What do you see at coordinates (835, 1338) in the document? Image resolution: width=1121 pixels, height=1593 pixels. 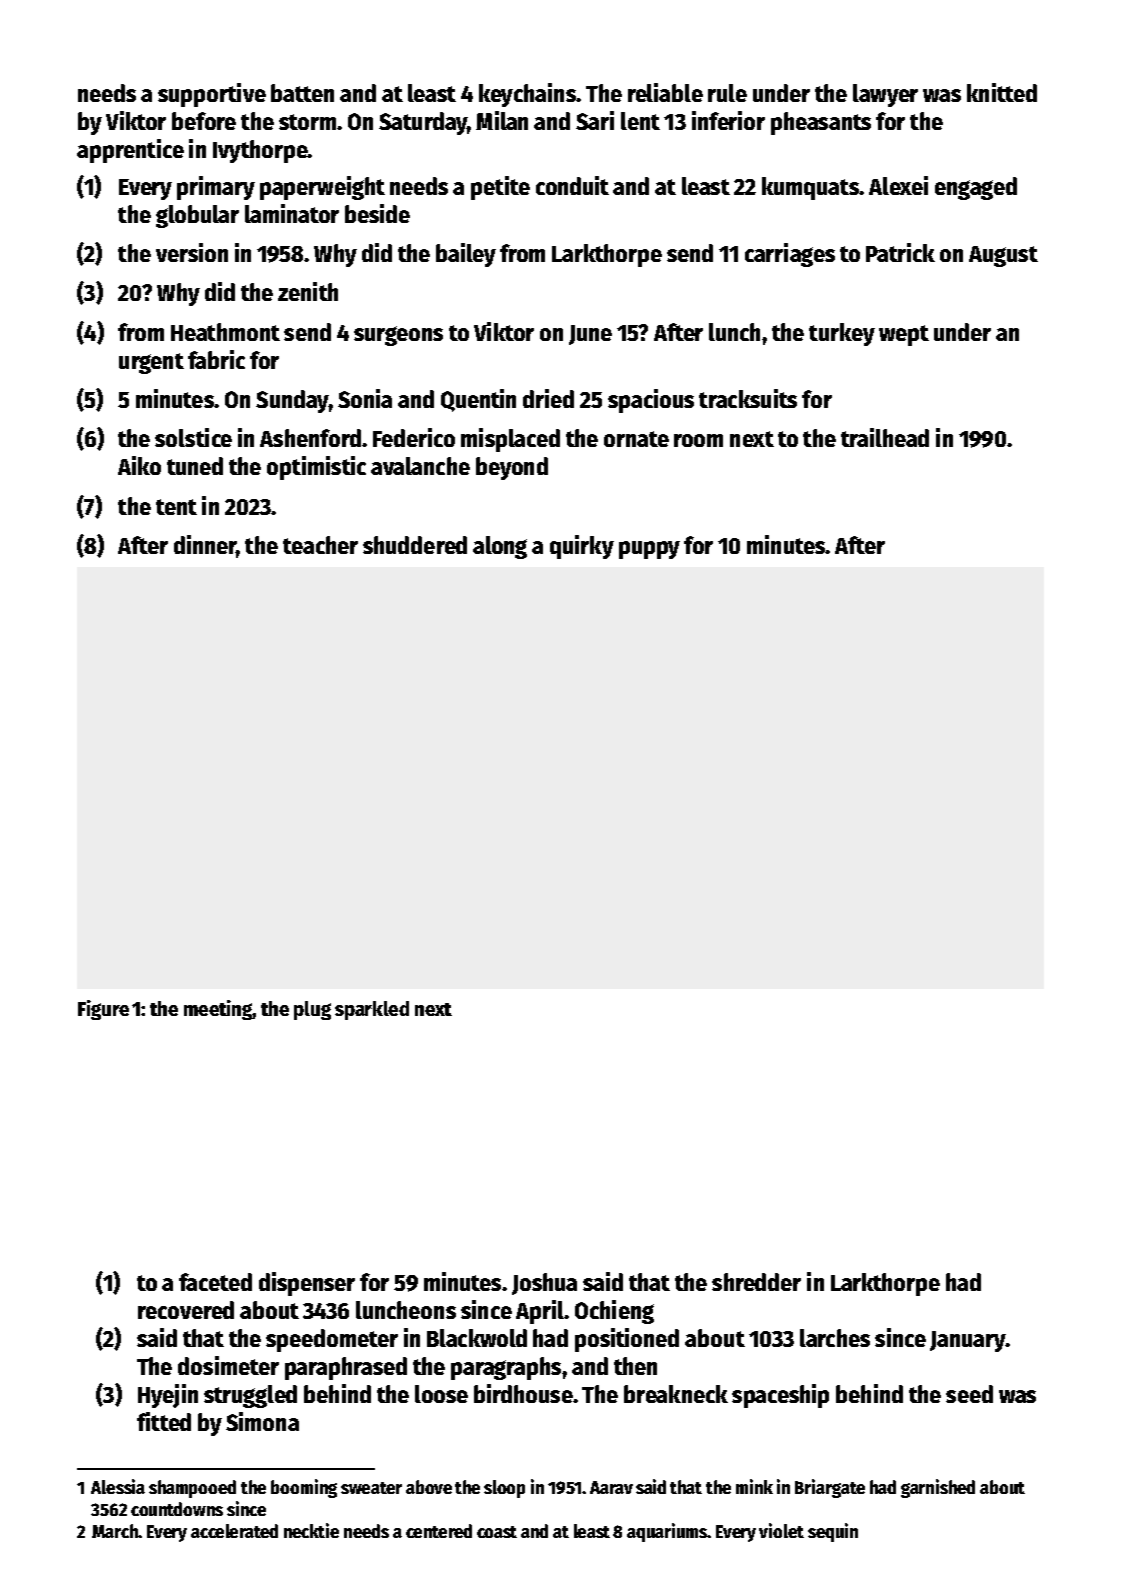 I see `larches` at bounding box center [835, 1338].
